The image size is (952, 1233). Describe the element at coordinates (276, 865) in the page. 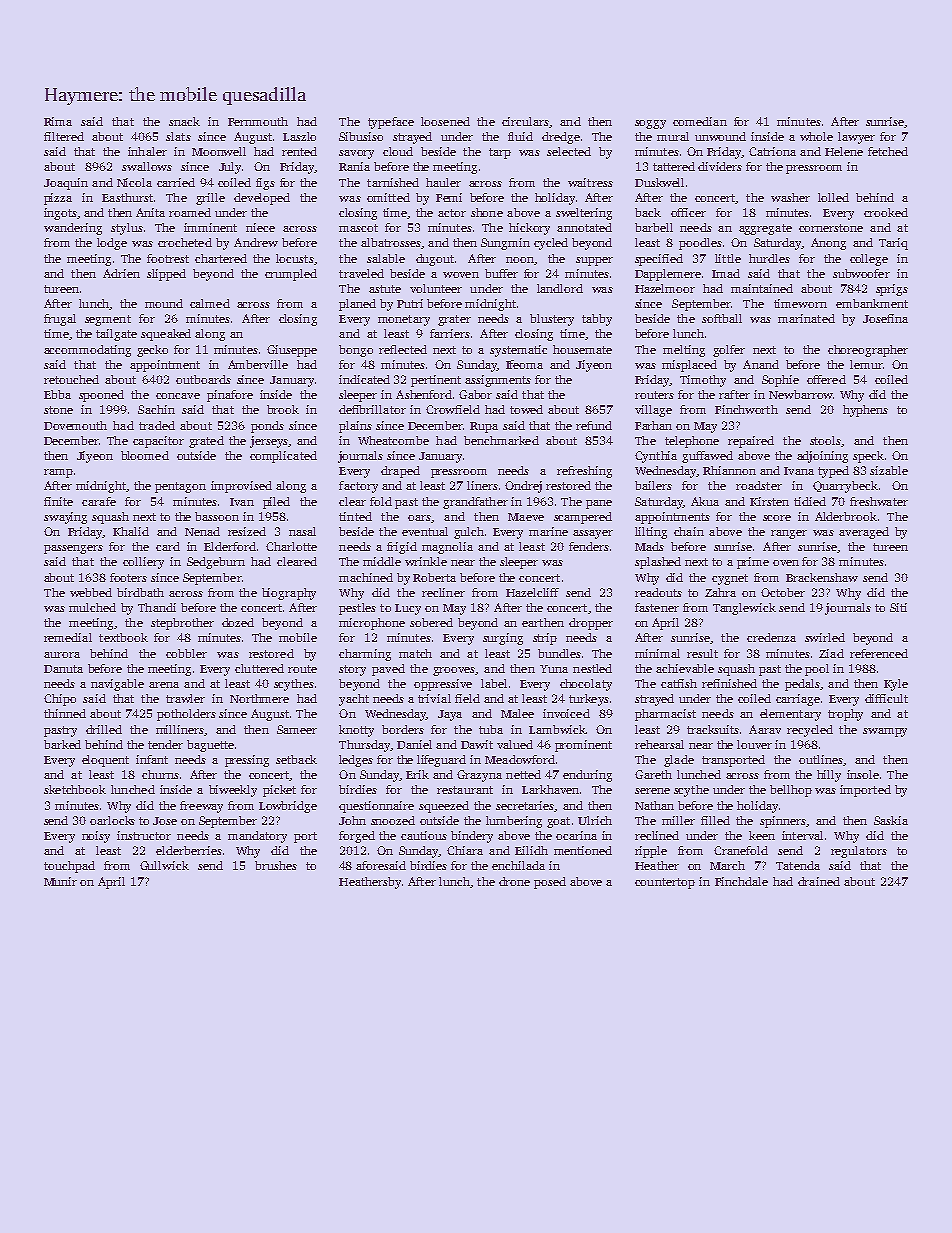

I see `brushes` at that location.
